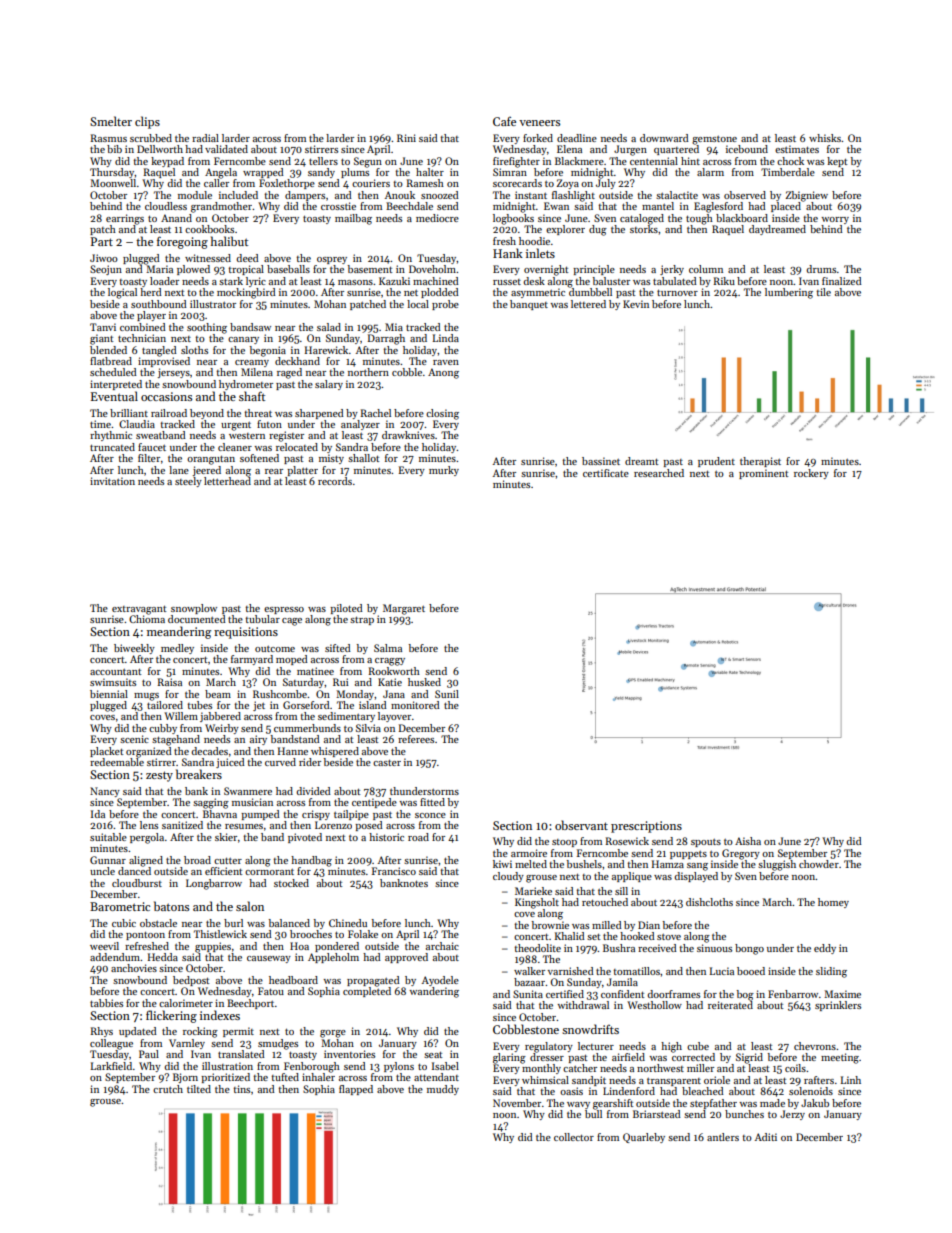 This screenshot has height=1233, width=952. Describe the element at coordinates (590, 1029) in the screenshot. I see `snowdrifts` at that location.
